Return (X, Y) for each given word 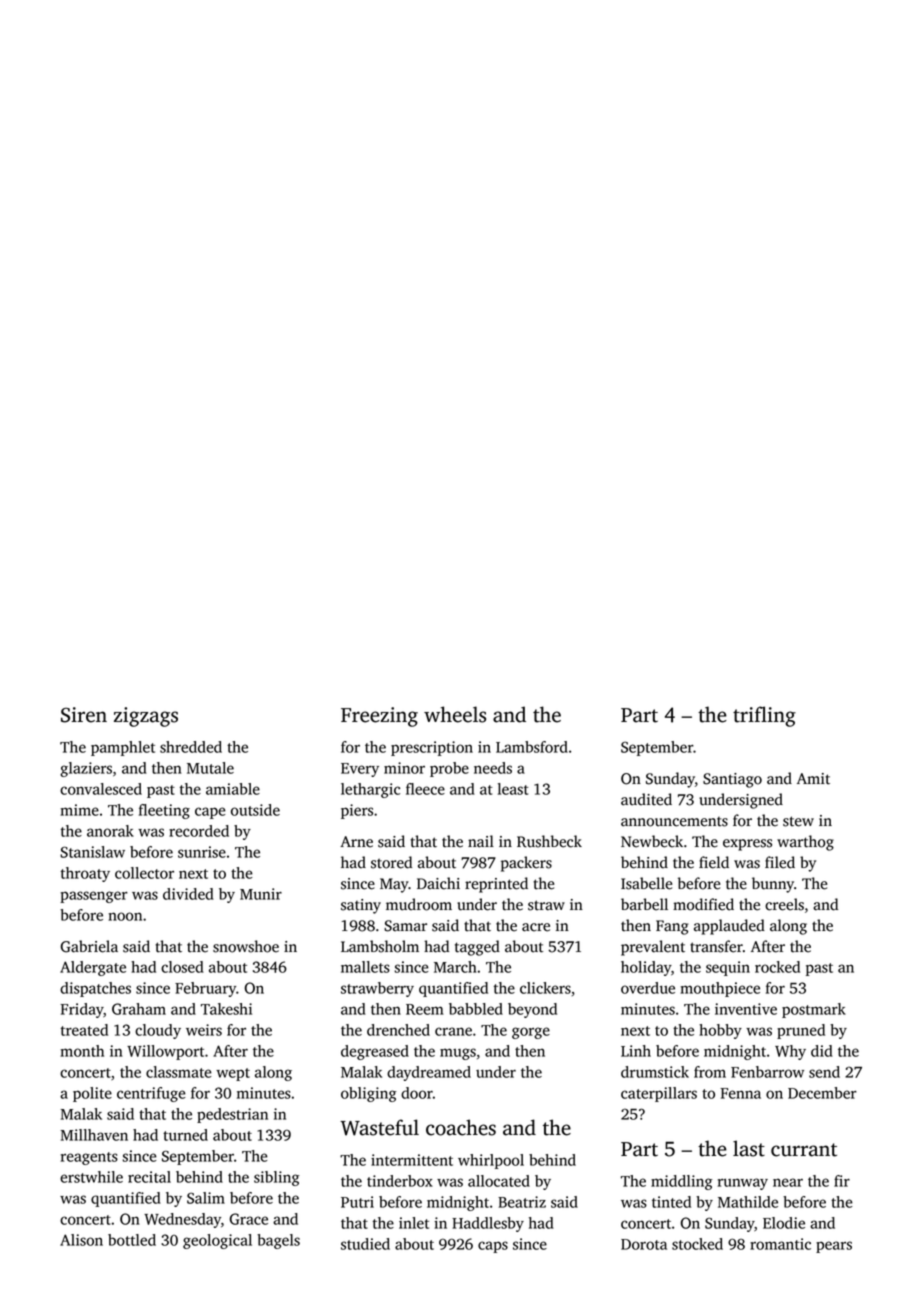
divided (188, 894)
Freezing (379, 717)
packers (526, 864)
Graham (139, 1009)
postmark (814, 1010)
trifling (764, 716)
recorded (199, 831)
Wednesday (182, 1220)
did (822, 1051)
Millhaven (94, 1135)
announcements (674, 822)
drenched (398, 1030)
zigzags (146, 717)
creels (784, 904)
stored (391, 862)
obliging (369, 1094)
